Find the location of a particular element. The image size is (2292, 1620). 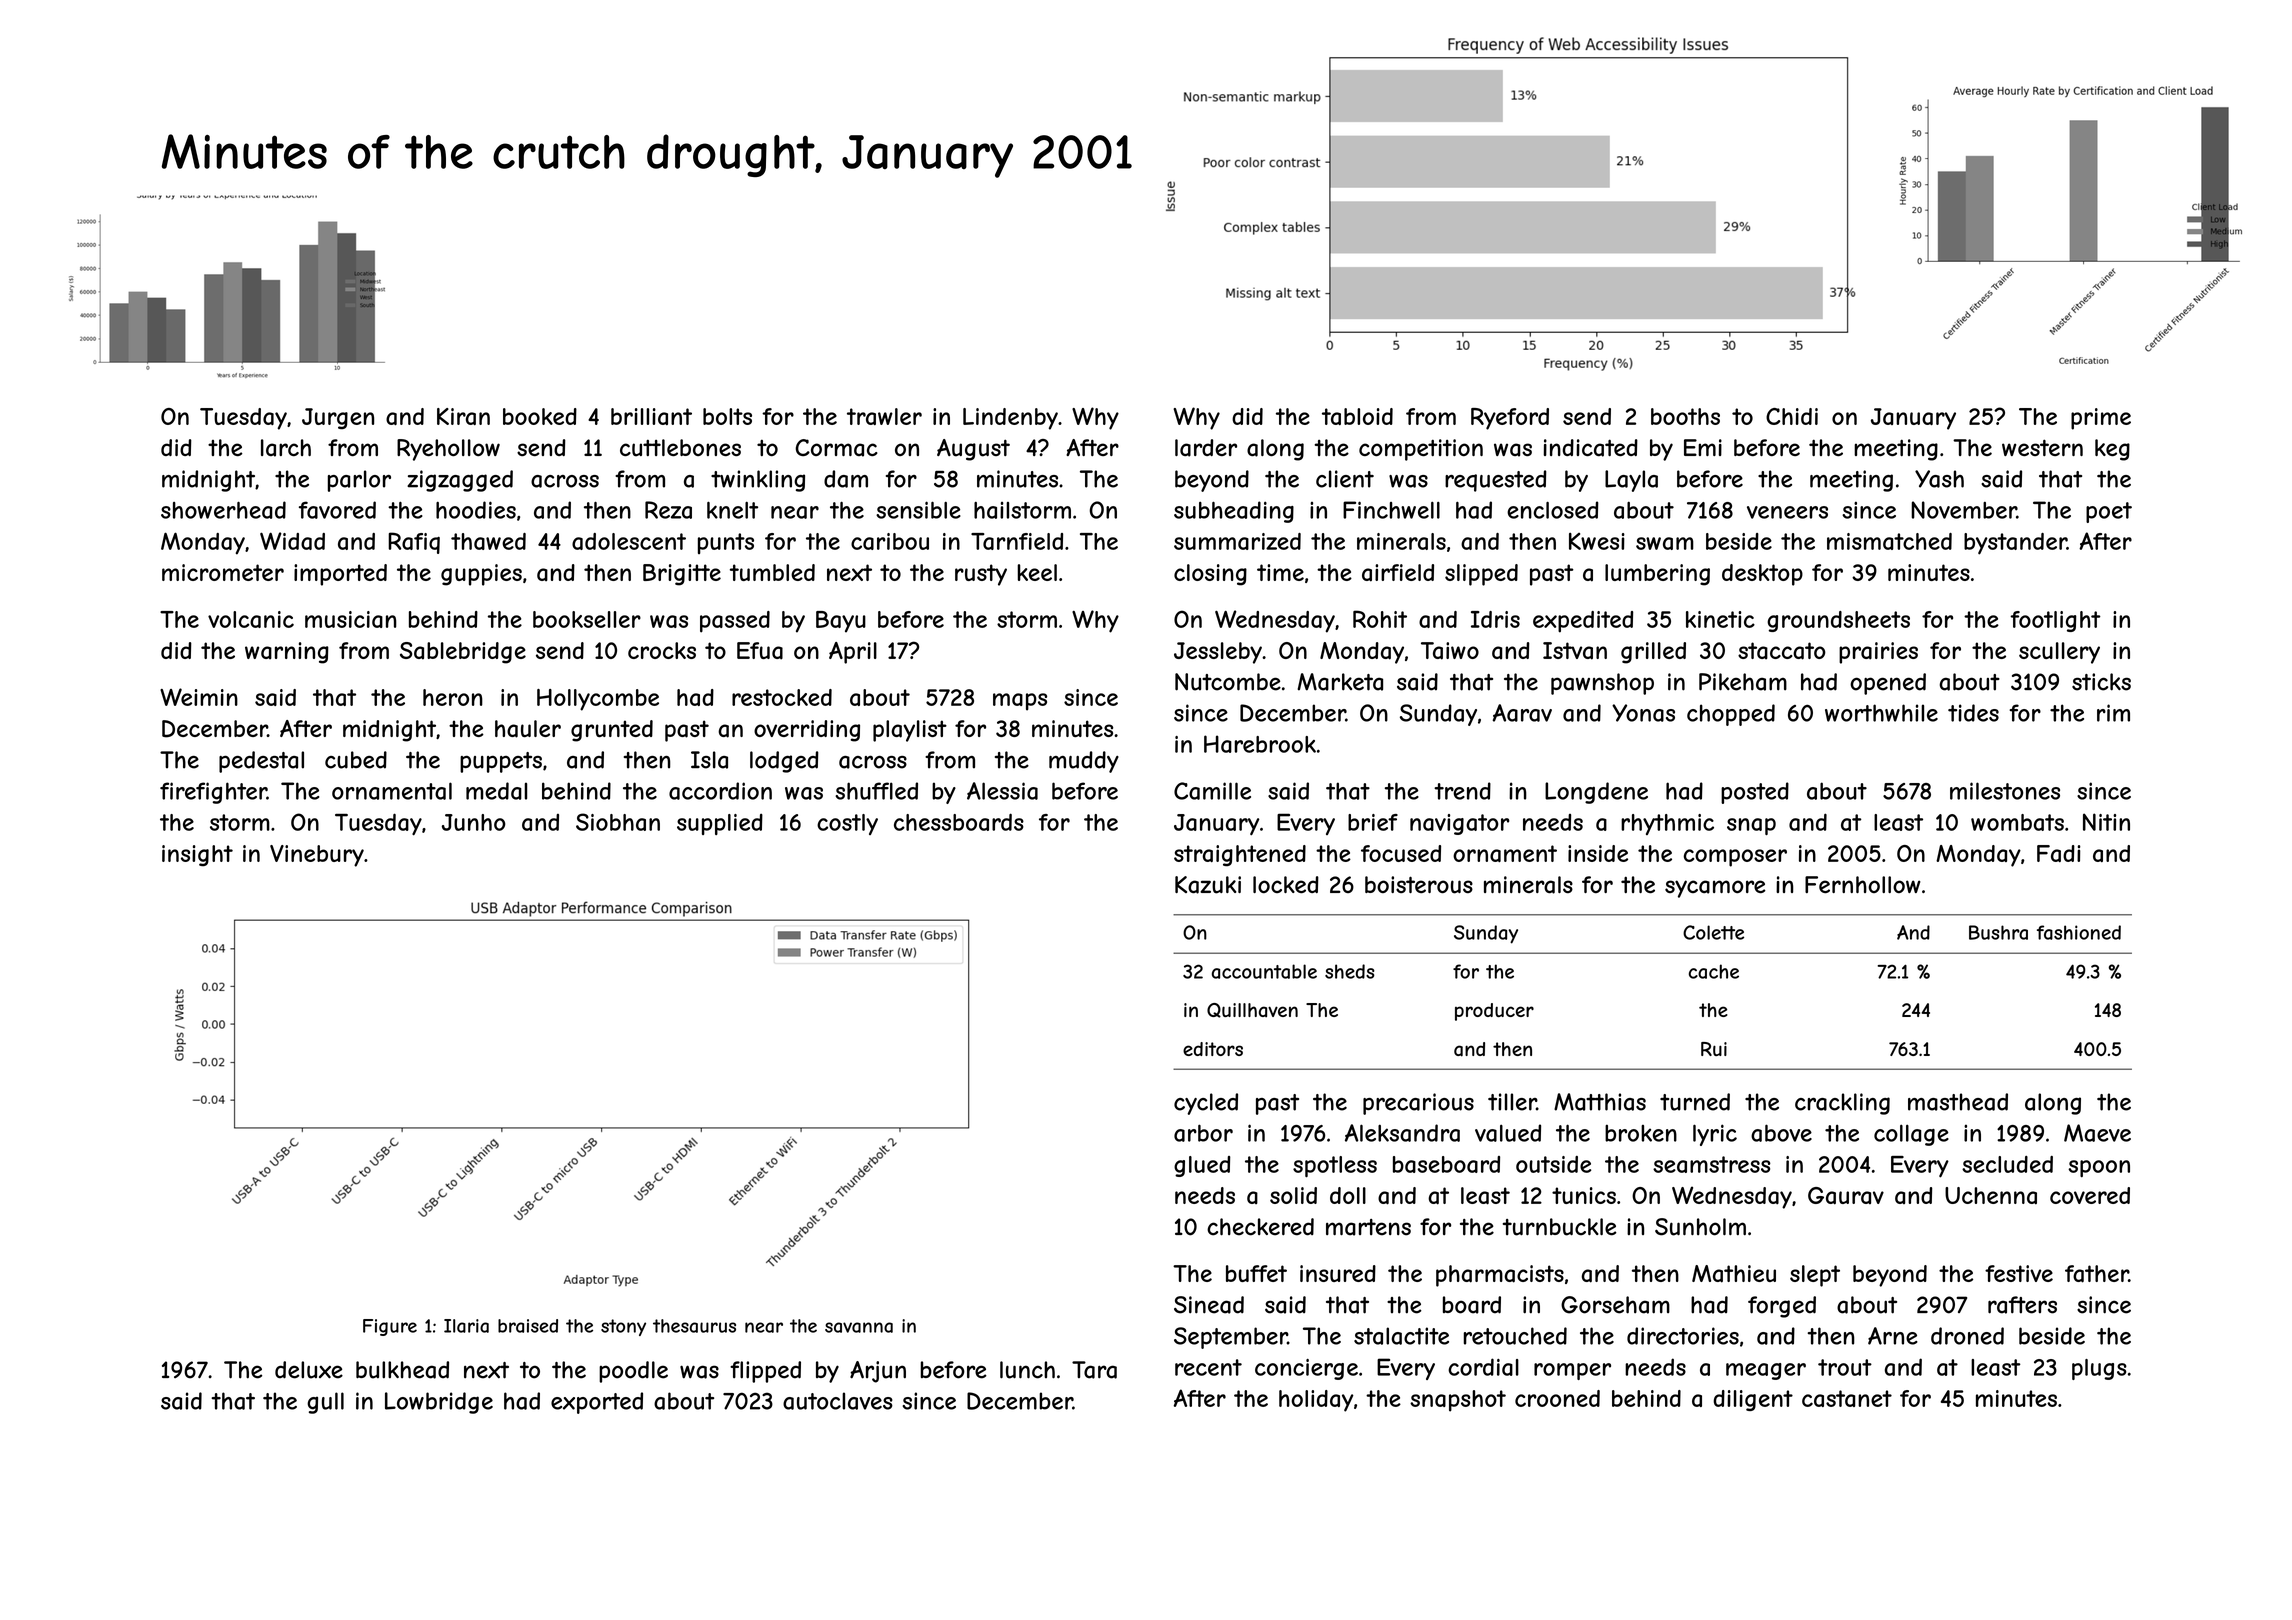

locked is located at coordinates (1286, 885).
